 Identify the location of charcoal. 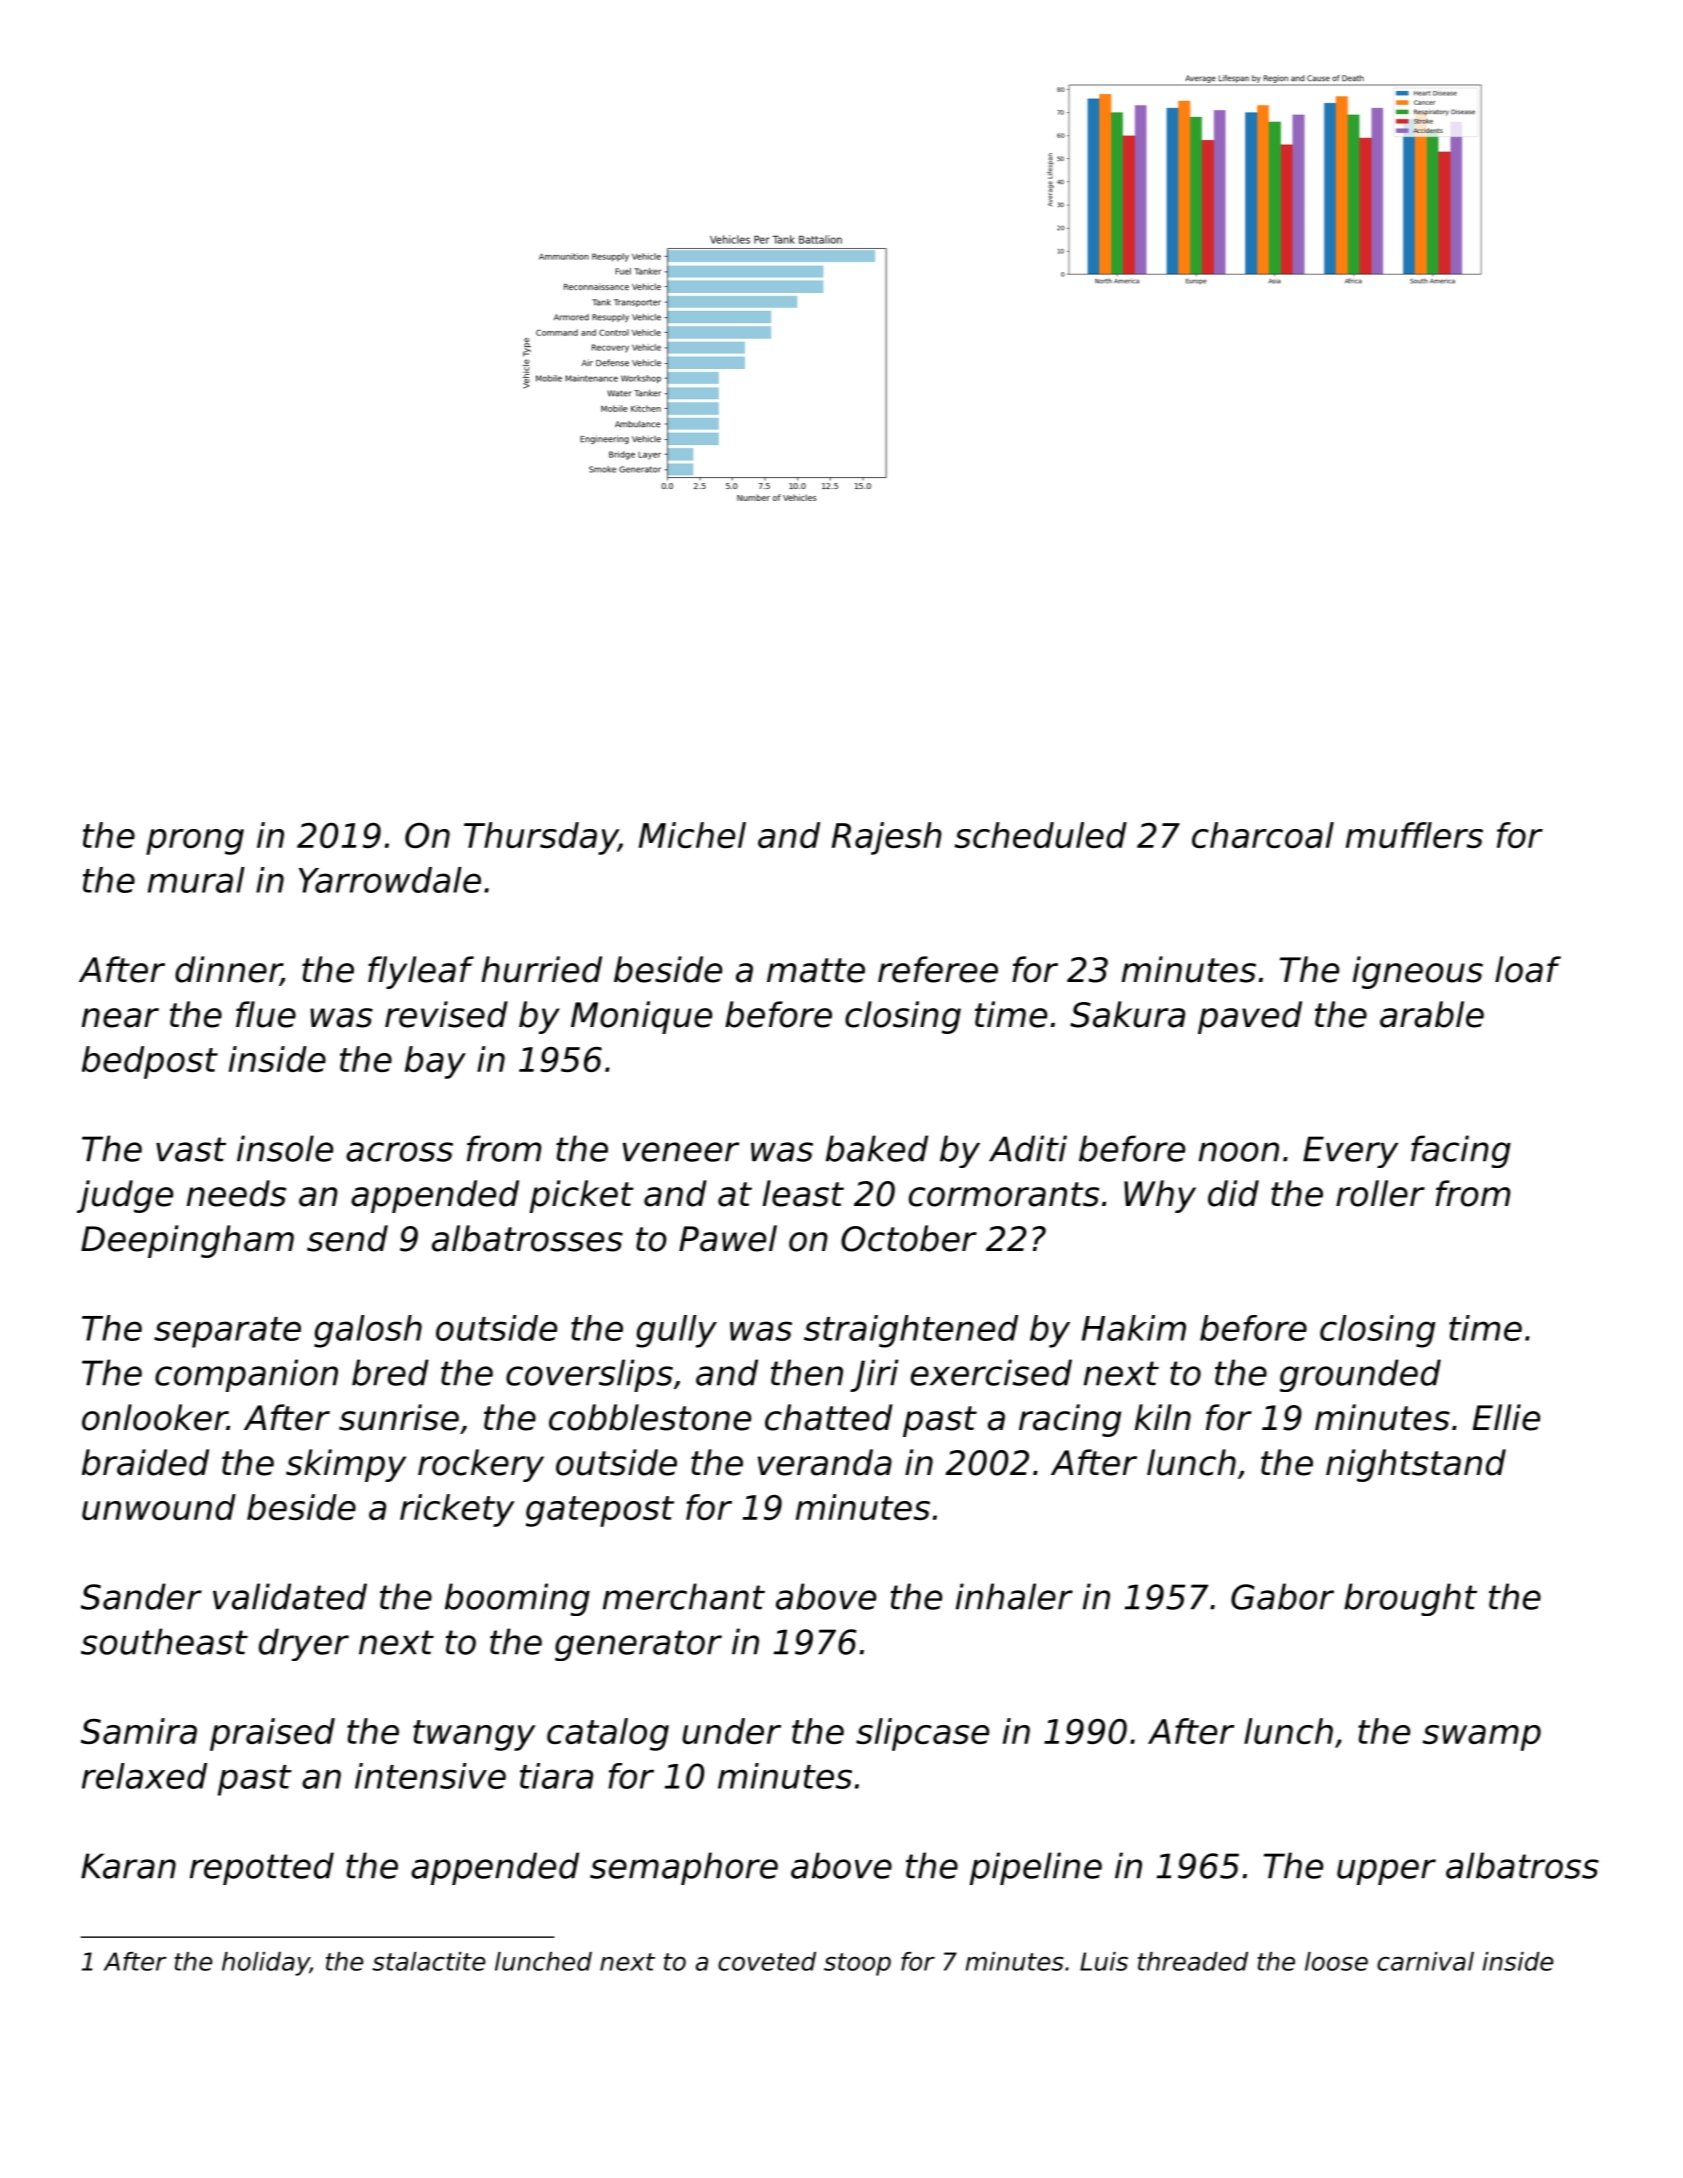
(1263, 835).
